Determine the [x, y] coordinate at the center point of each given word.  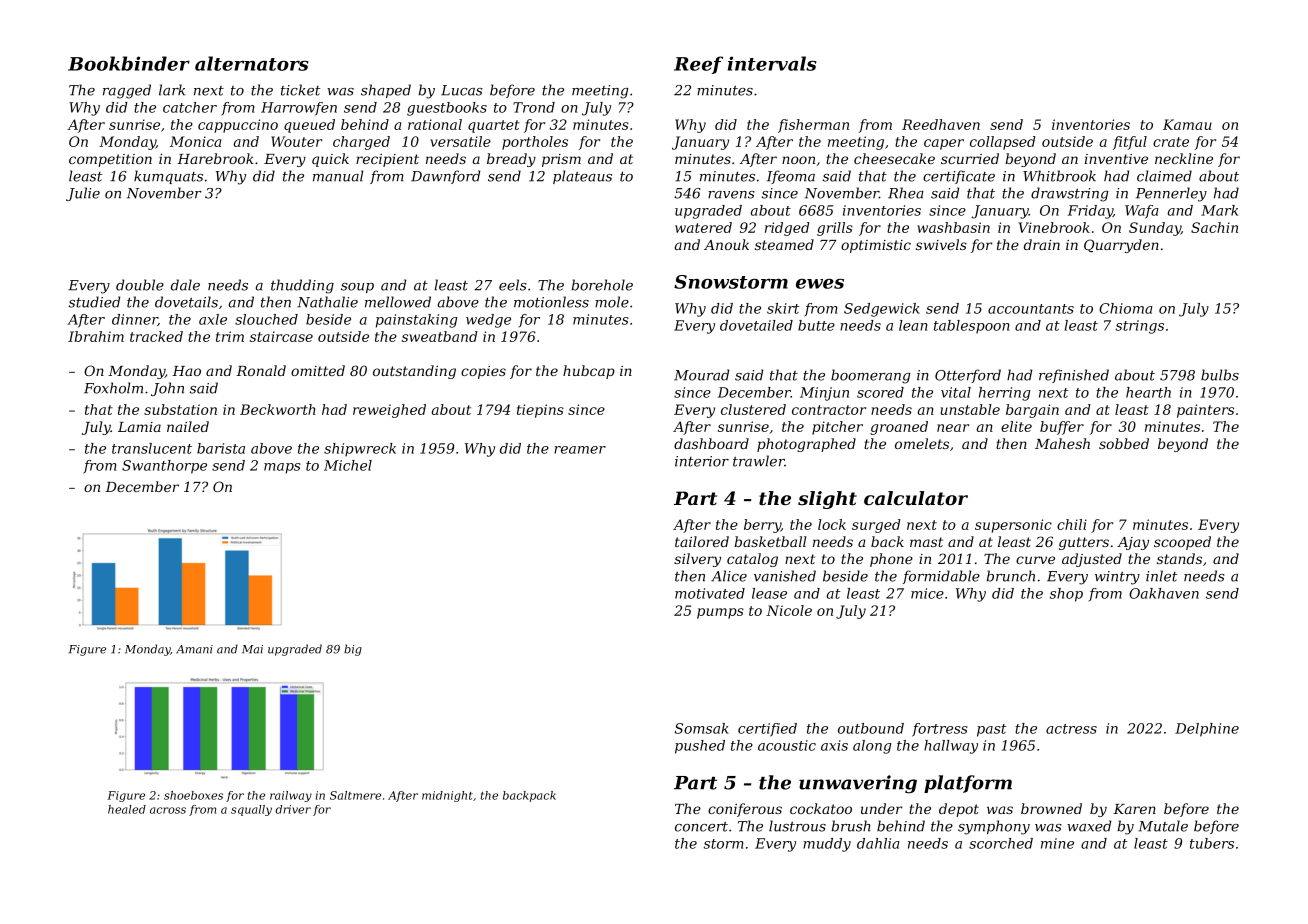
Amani [194, 649]
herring [1004, 394]
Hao [186, 371]
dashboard [711, 443]
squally [251, 810]
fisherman [813, 126]
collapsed [1003, 143]
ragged [127, 91]
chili [1072, 524]
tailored [702, 541]
